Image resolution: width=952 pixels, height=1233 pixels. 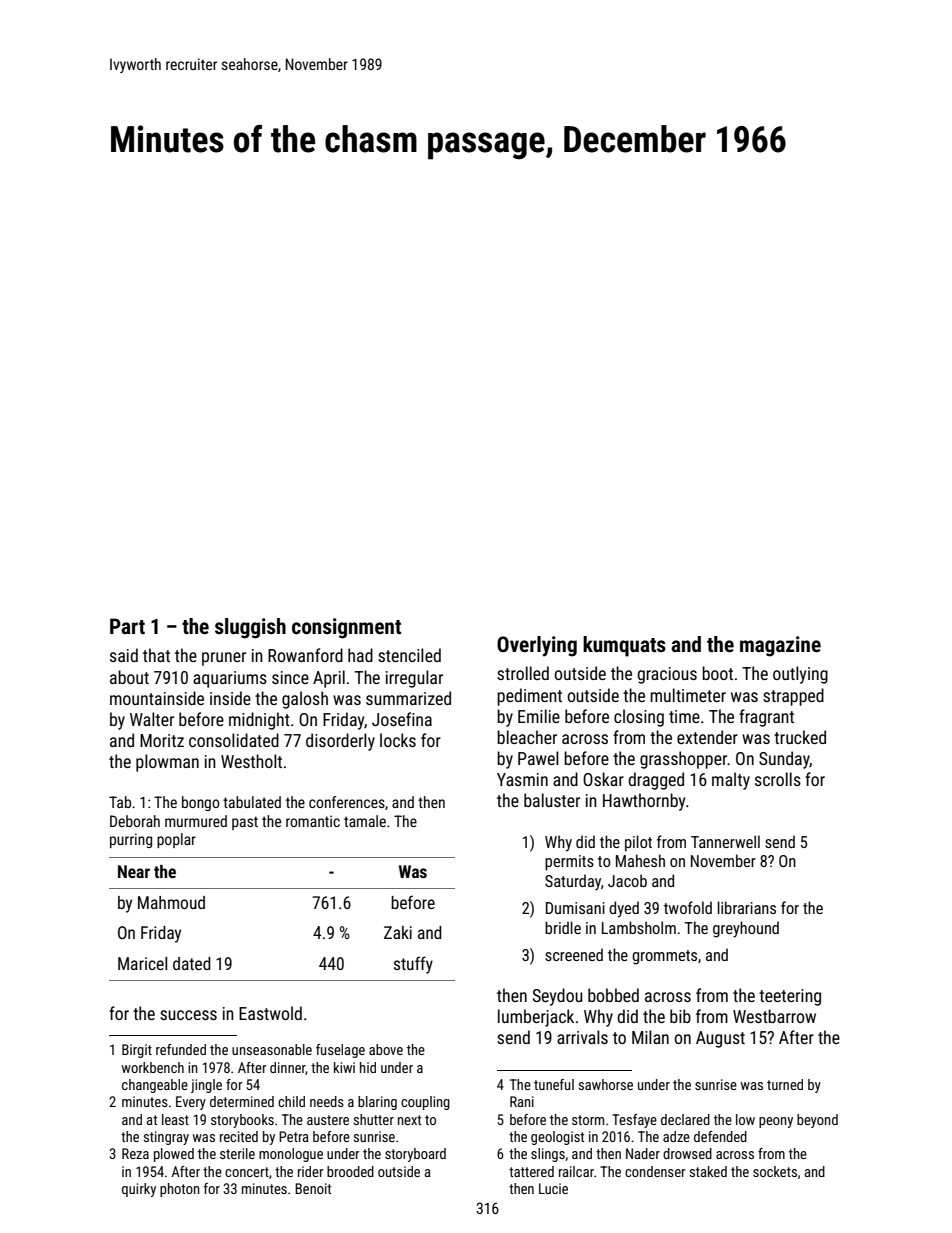 What do you see at coordinates (553, 1188) in the screenshot?
I see `Lucie` at bounding box center [553, 1188].
